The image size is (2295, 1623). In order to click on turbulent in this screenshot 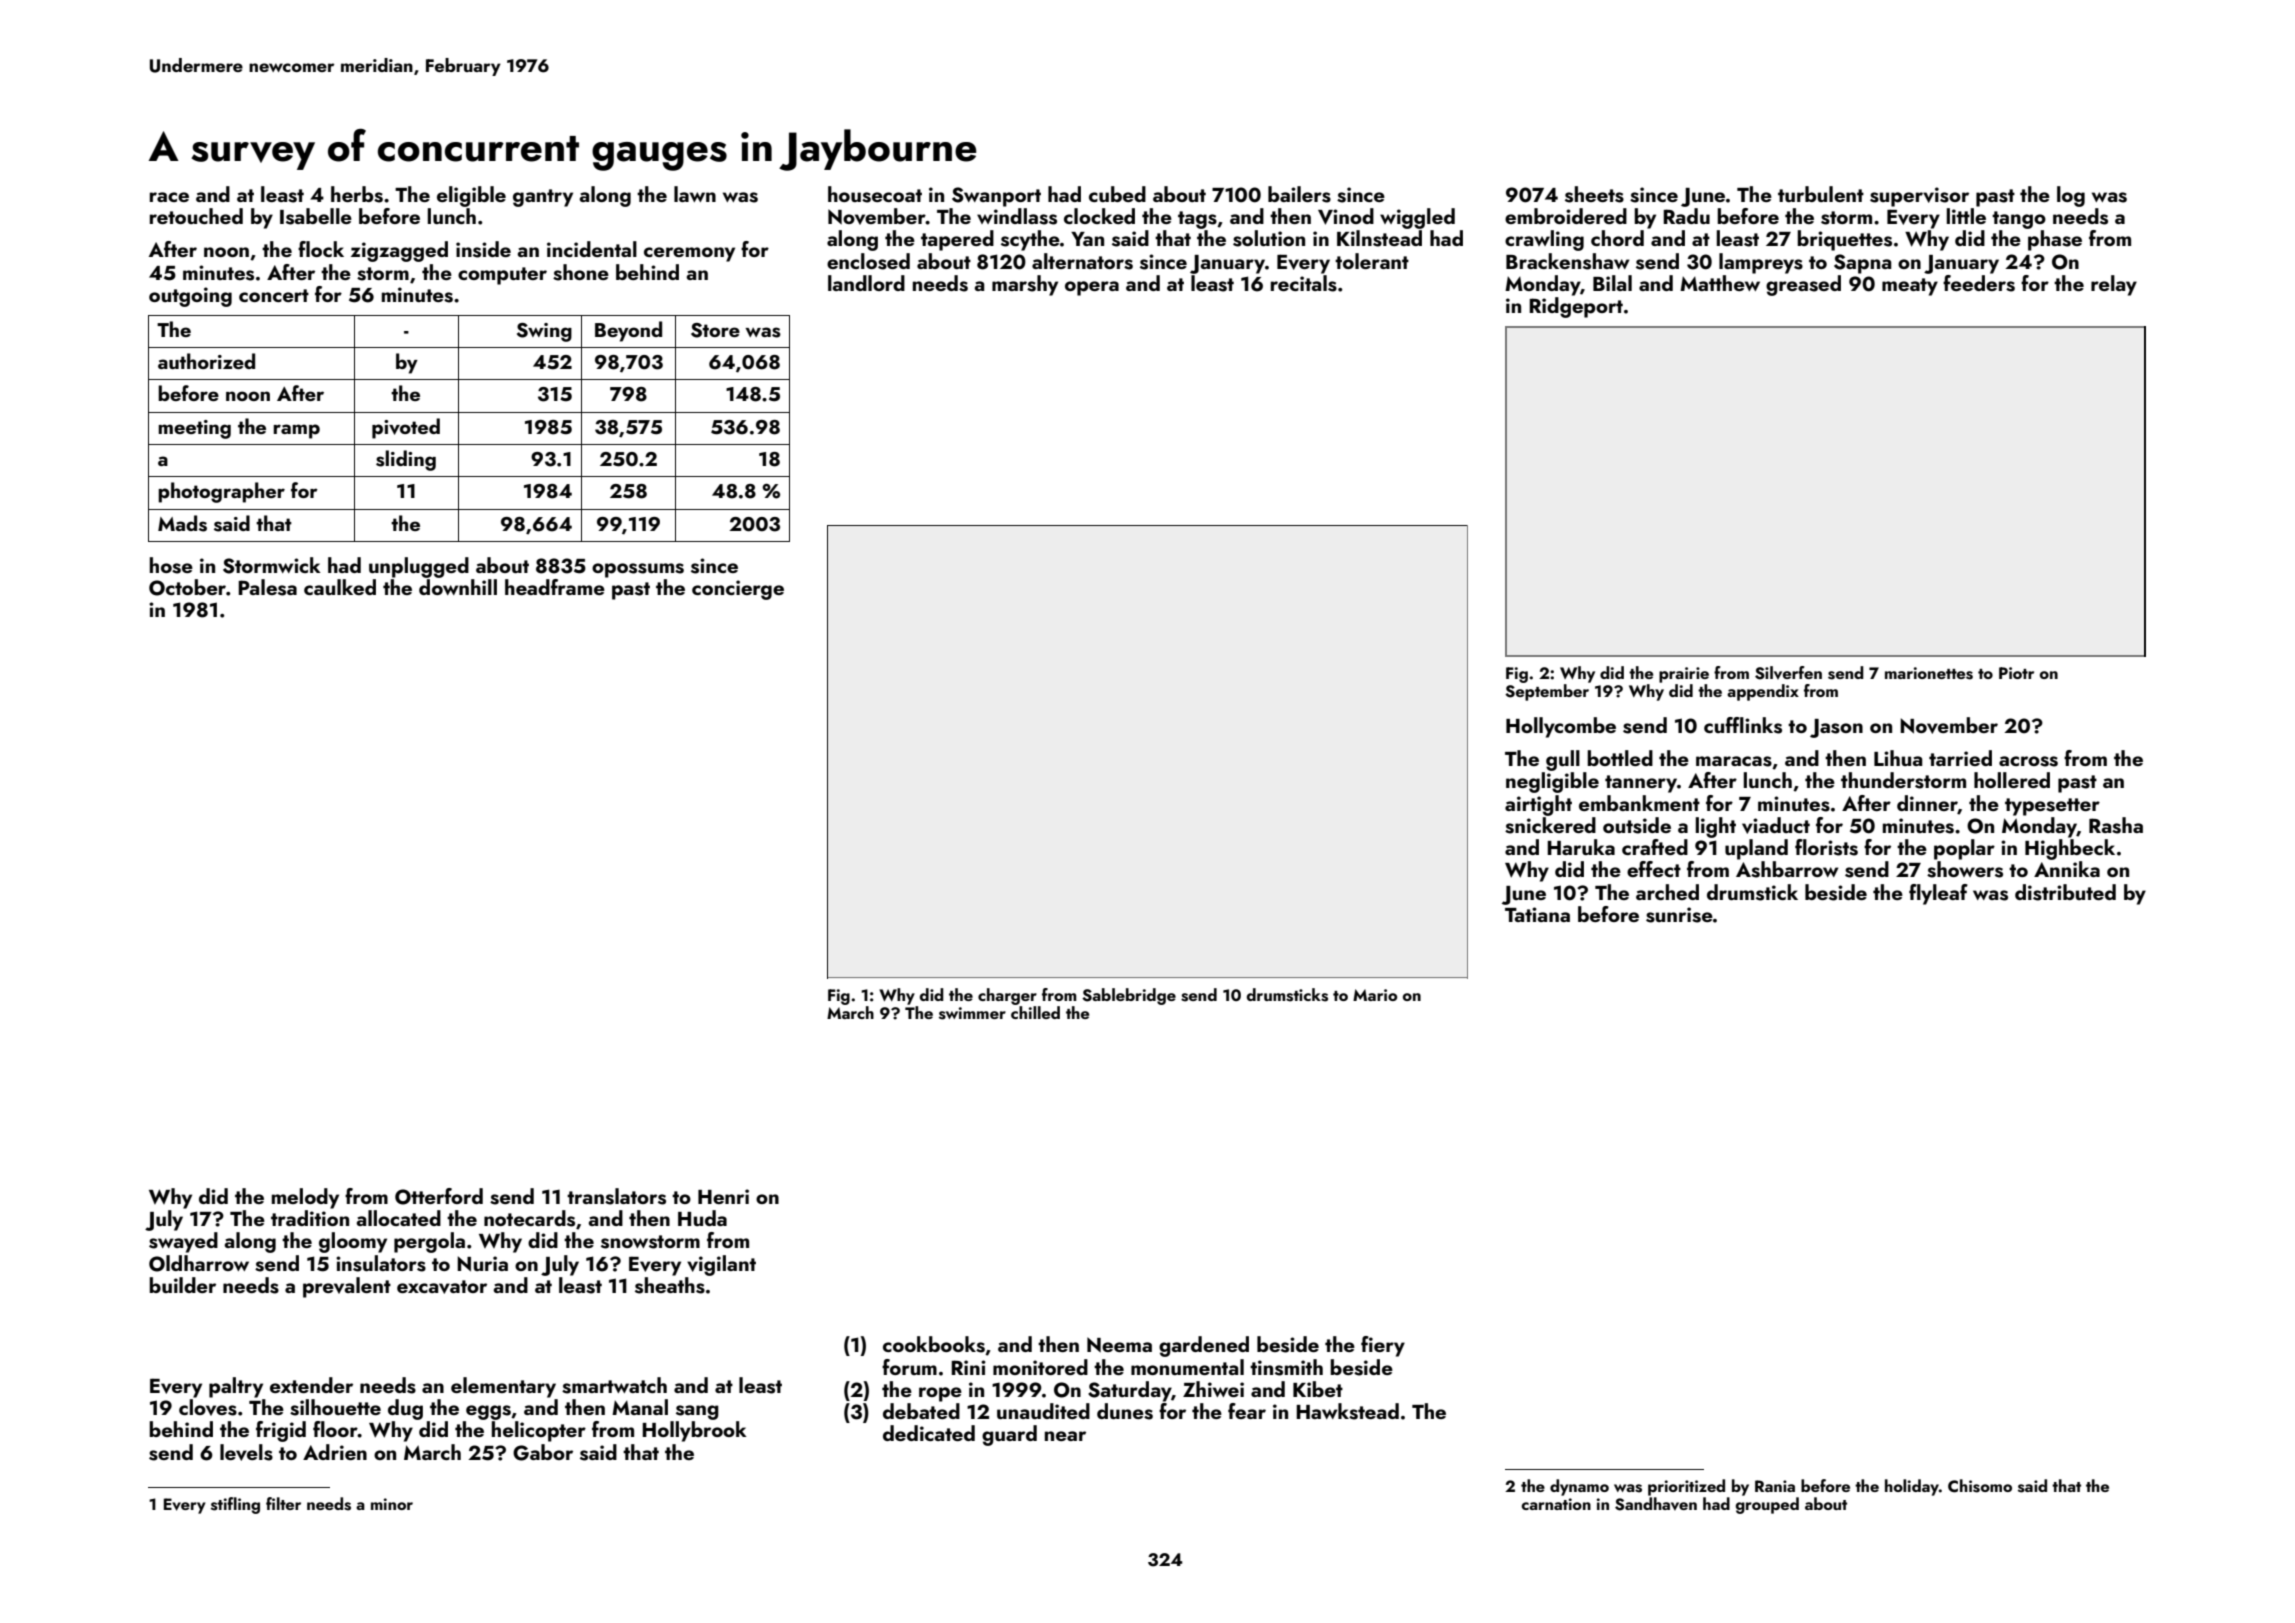, I will do `click(1821, 194)`.
